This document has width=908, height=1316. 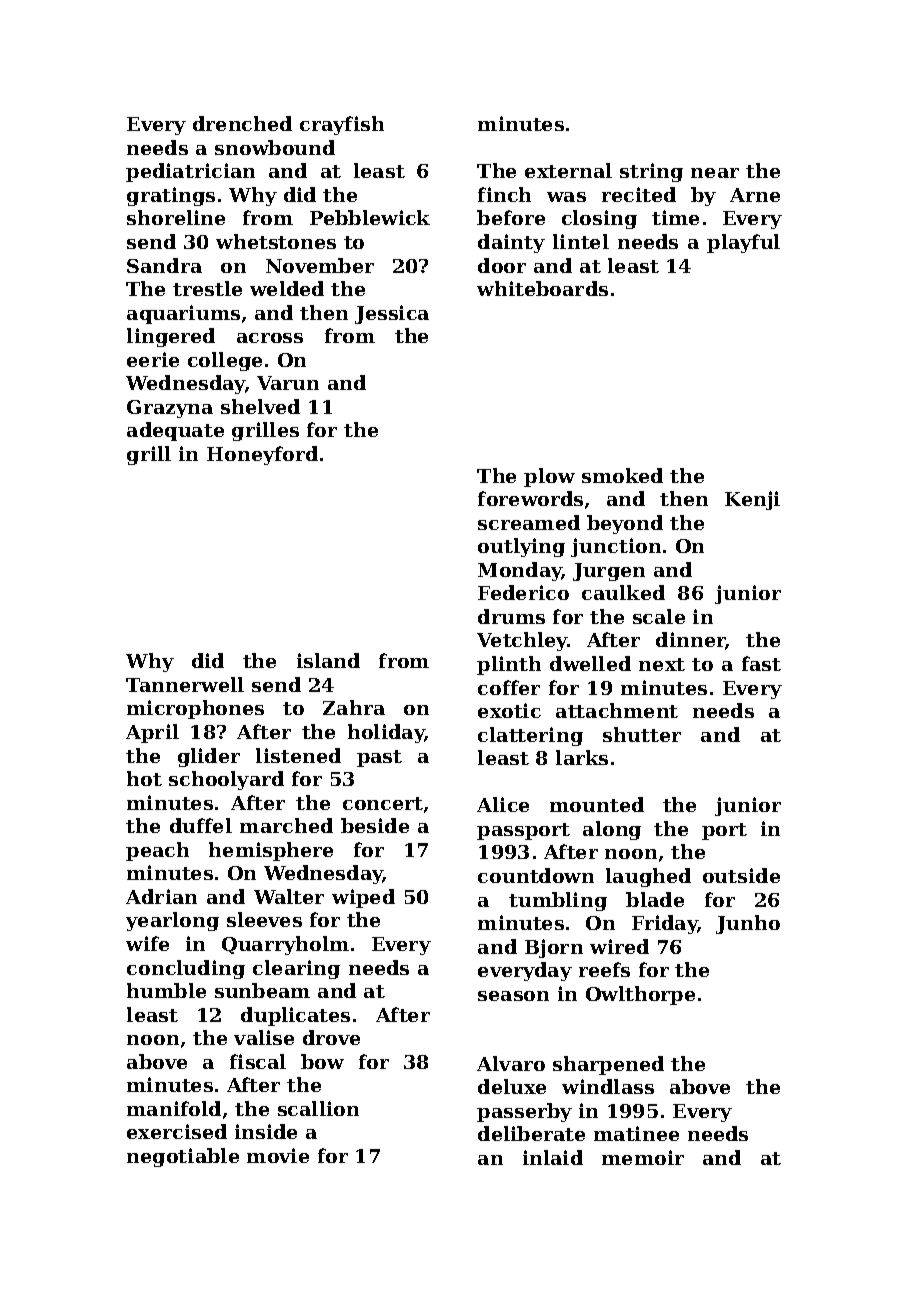 What do you see at coordinates (752, 500) in the document?
I see `Kenji` at bounding box center [752, 500].
